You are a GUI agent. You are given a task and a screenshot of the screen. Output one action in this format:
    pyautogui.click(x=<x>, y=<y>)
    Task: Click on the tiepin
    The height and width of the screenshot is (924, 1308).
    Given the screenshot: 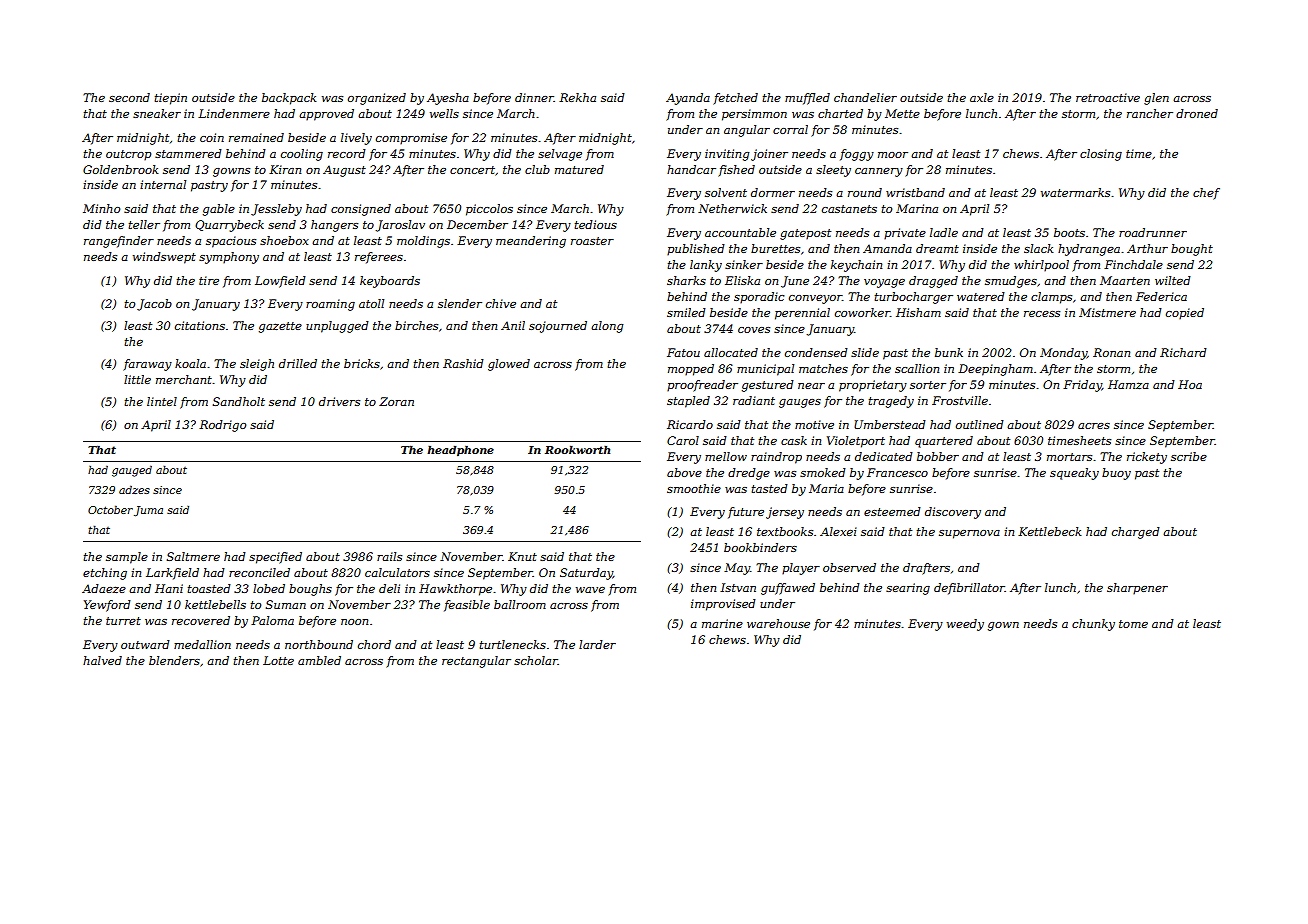 What is the action you would take?
    pyautogui.click(x=170, y=99)
